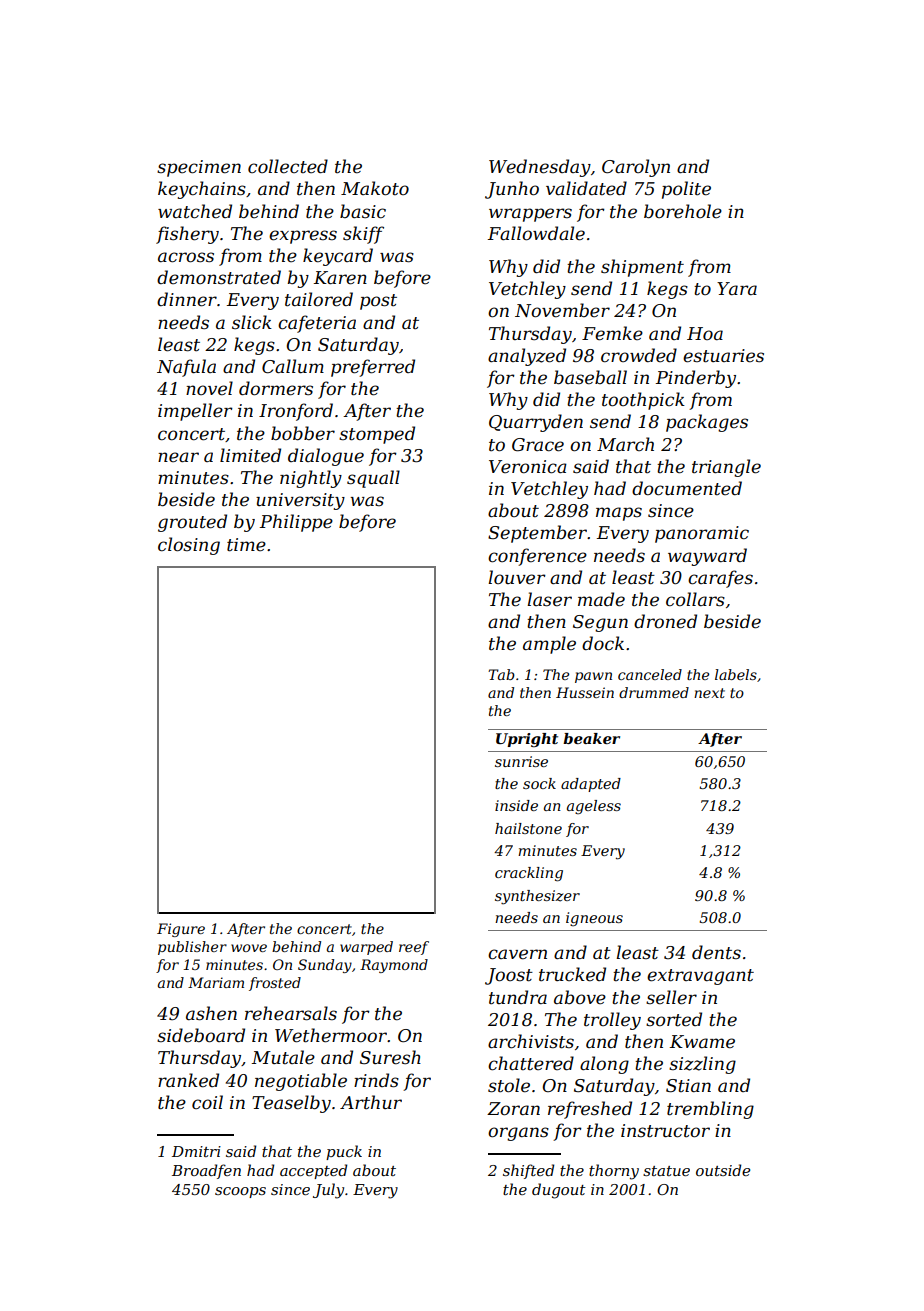 The height and width of the screenshot is (1311, 924). I want to click on Carolyn, so click(636, 168).
